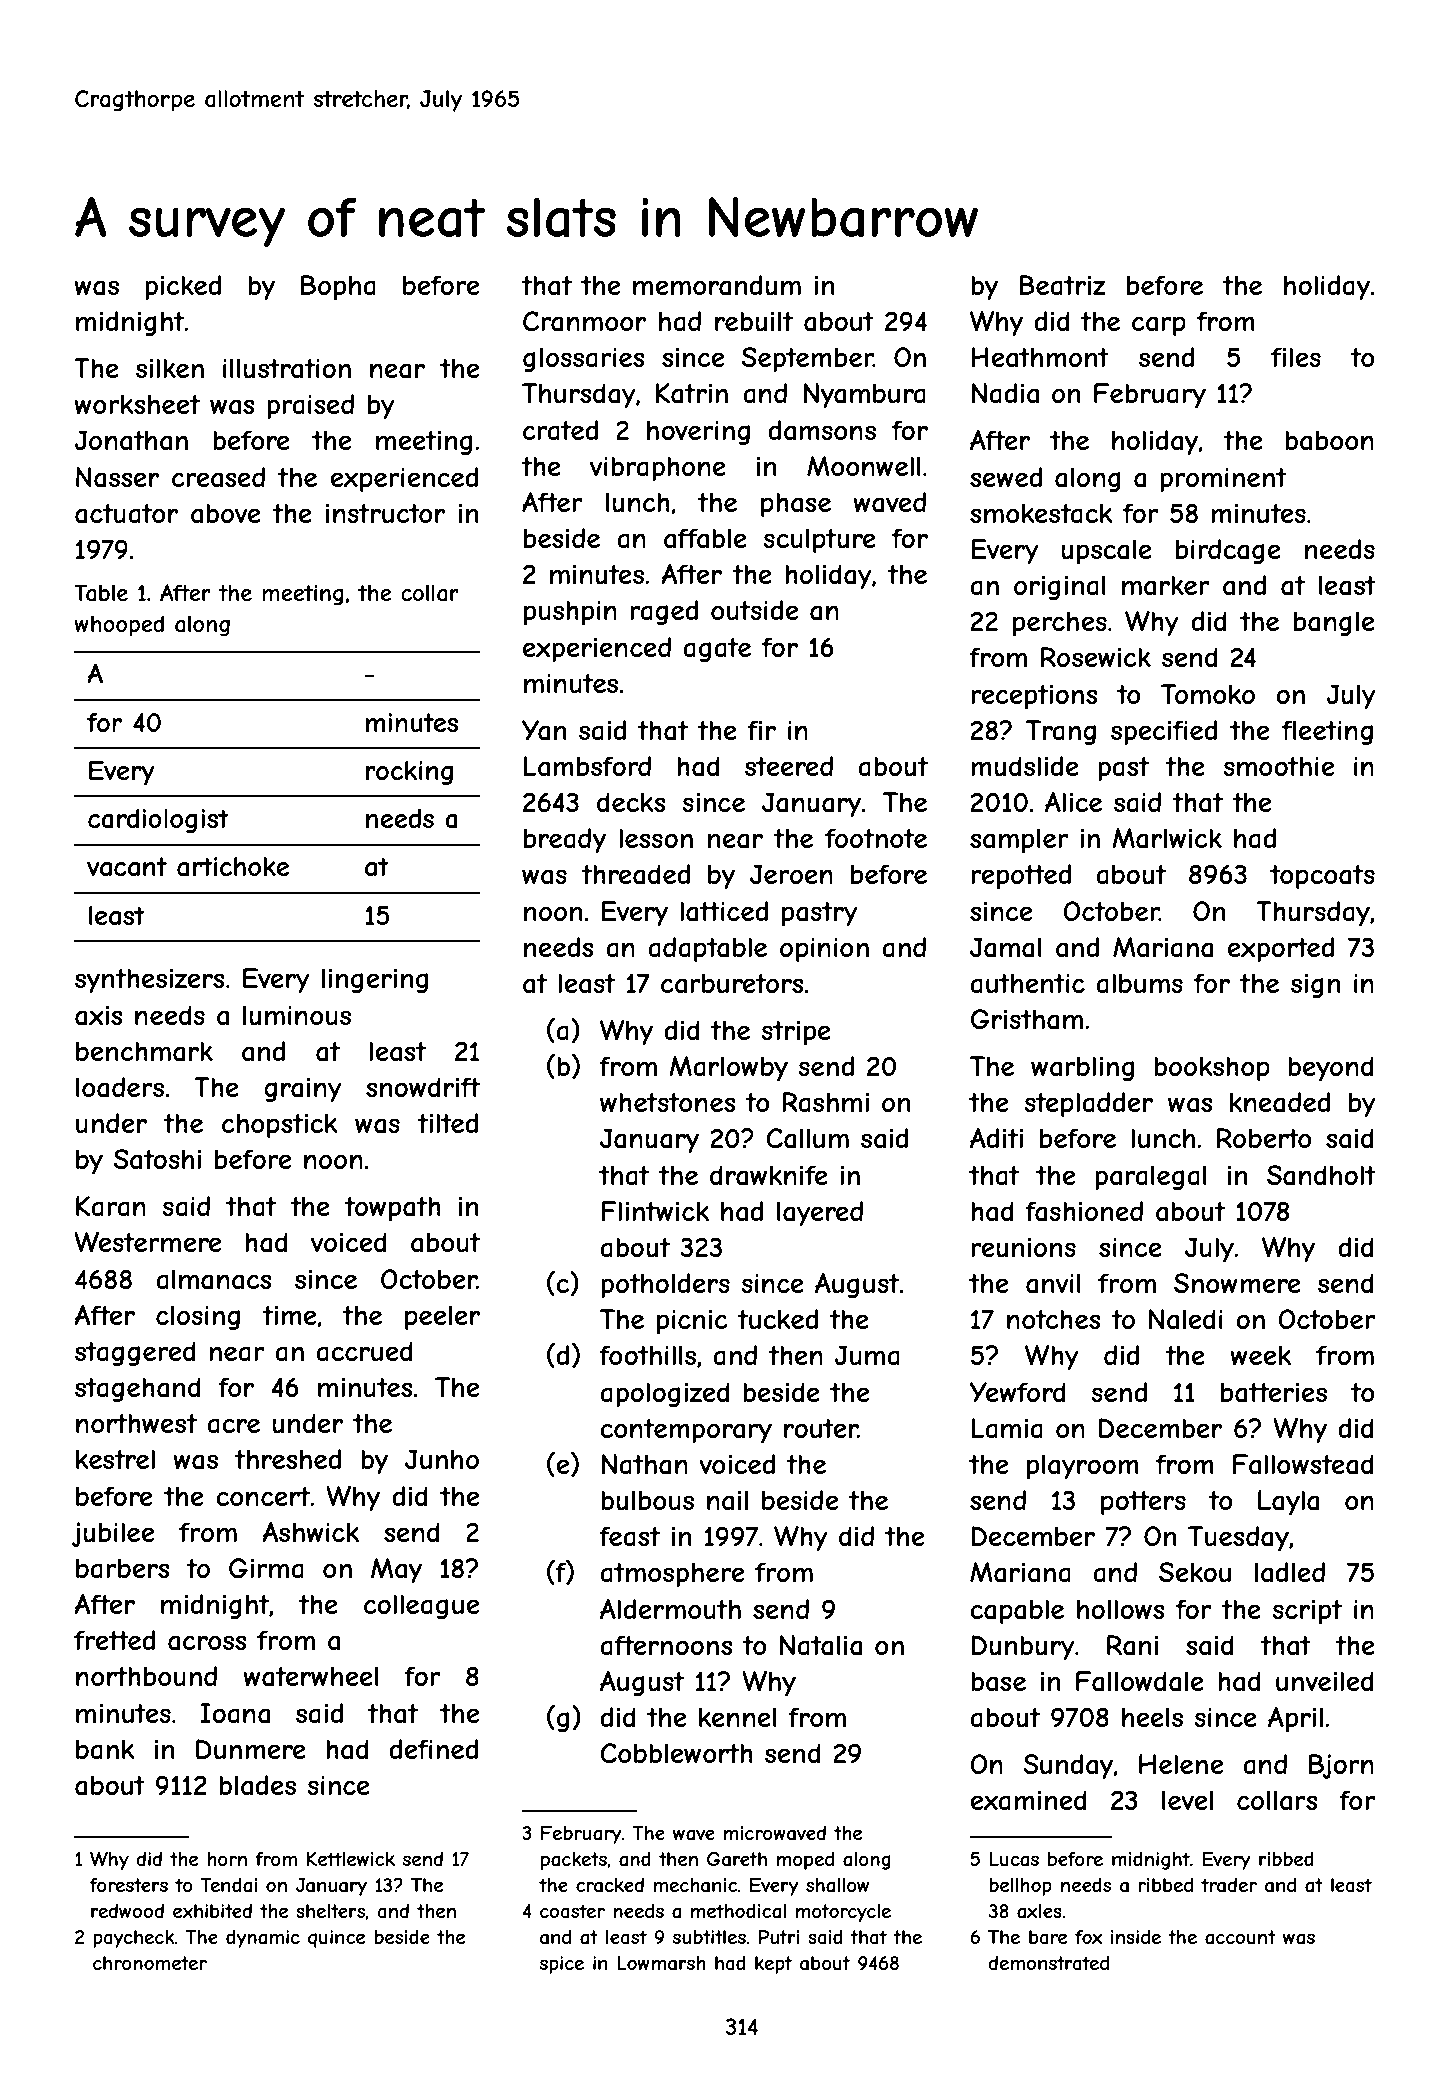 The width and height of the screenshot is (1450, 2100). I want to click on concert, so click(263, 1496).
